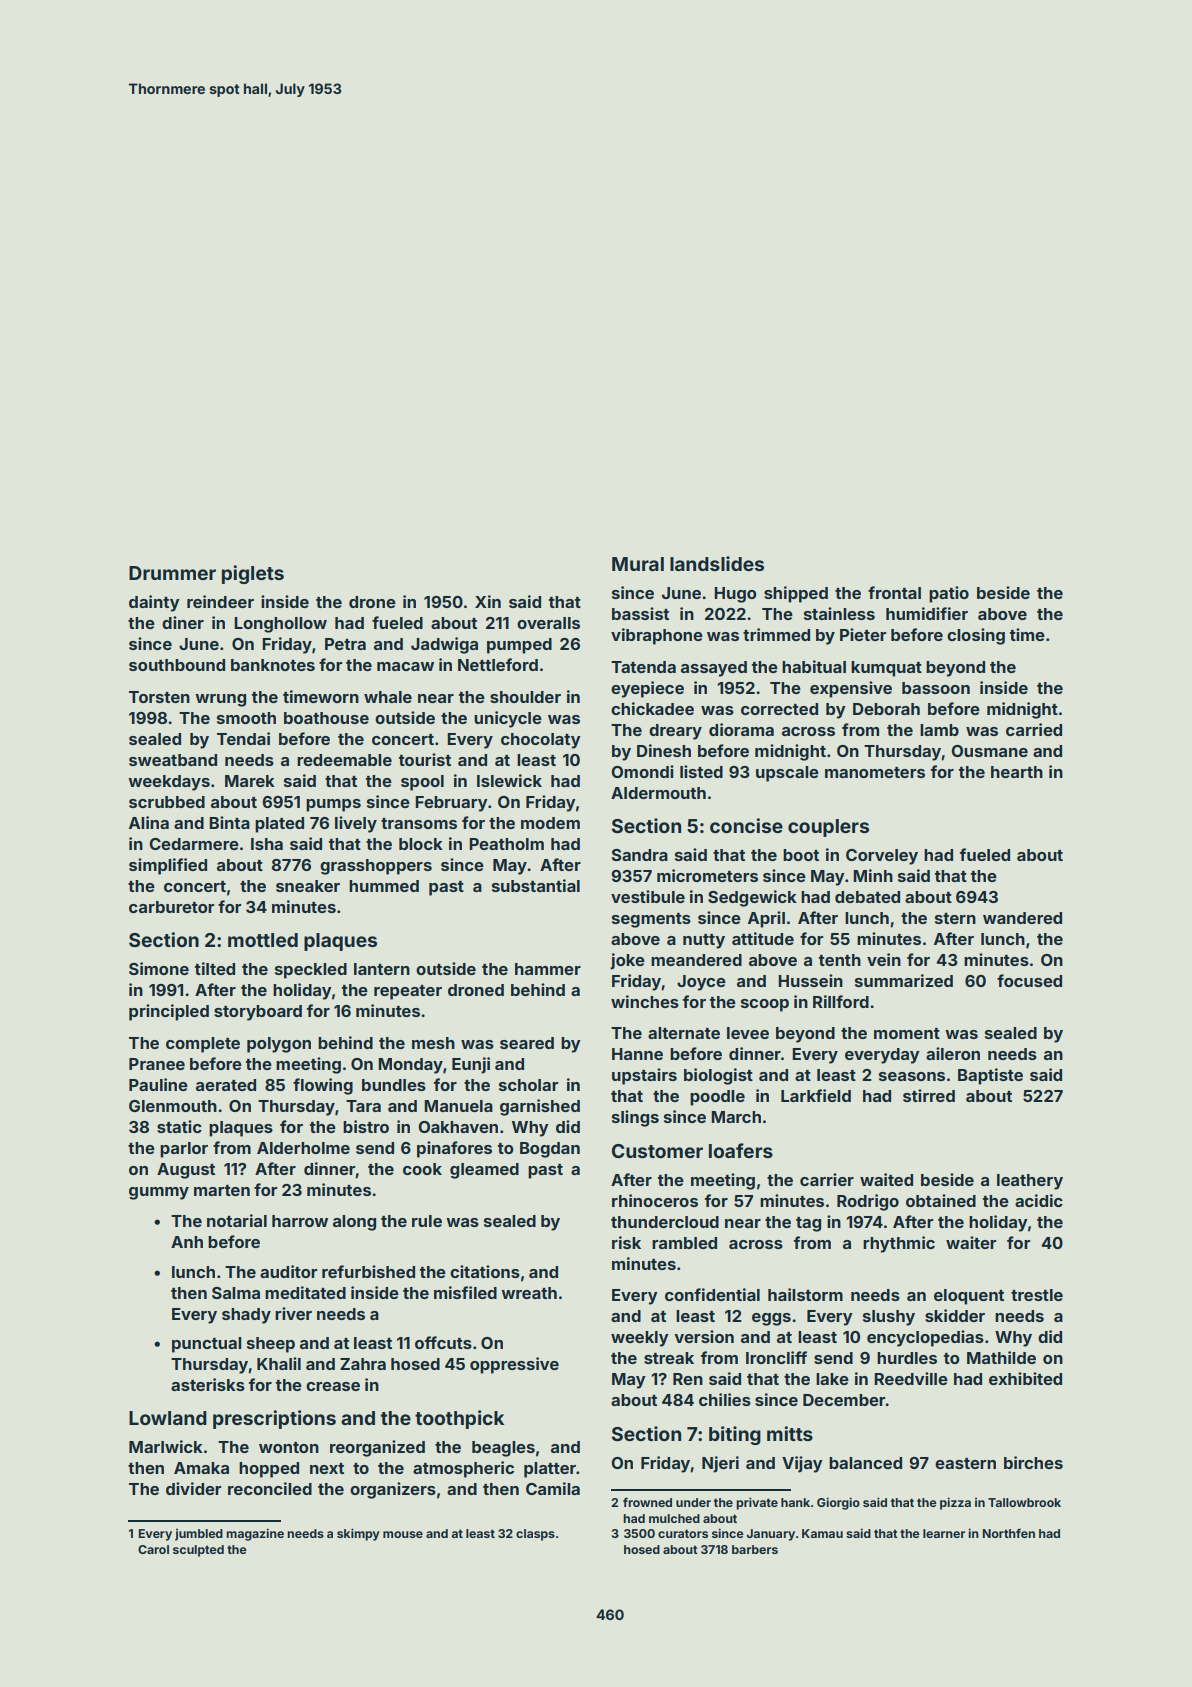 The image size is (1192, 1687). What do you see at coordinates (638, 564) in the screenshot?
I see `Mural` at bounding box center [638, 564].
